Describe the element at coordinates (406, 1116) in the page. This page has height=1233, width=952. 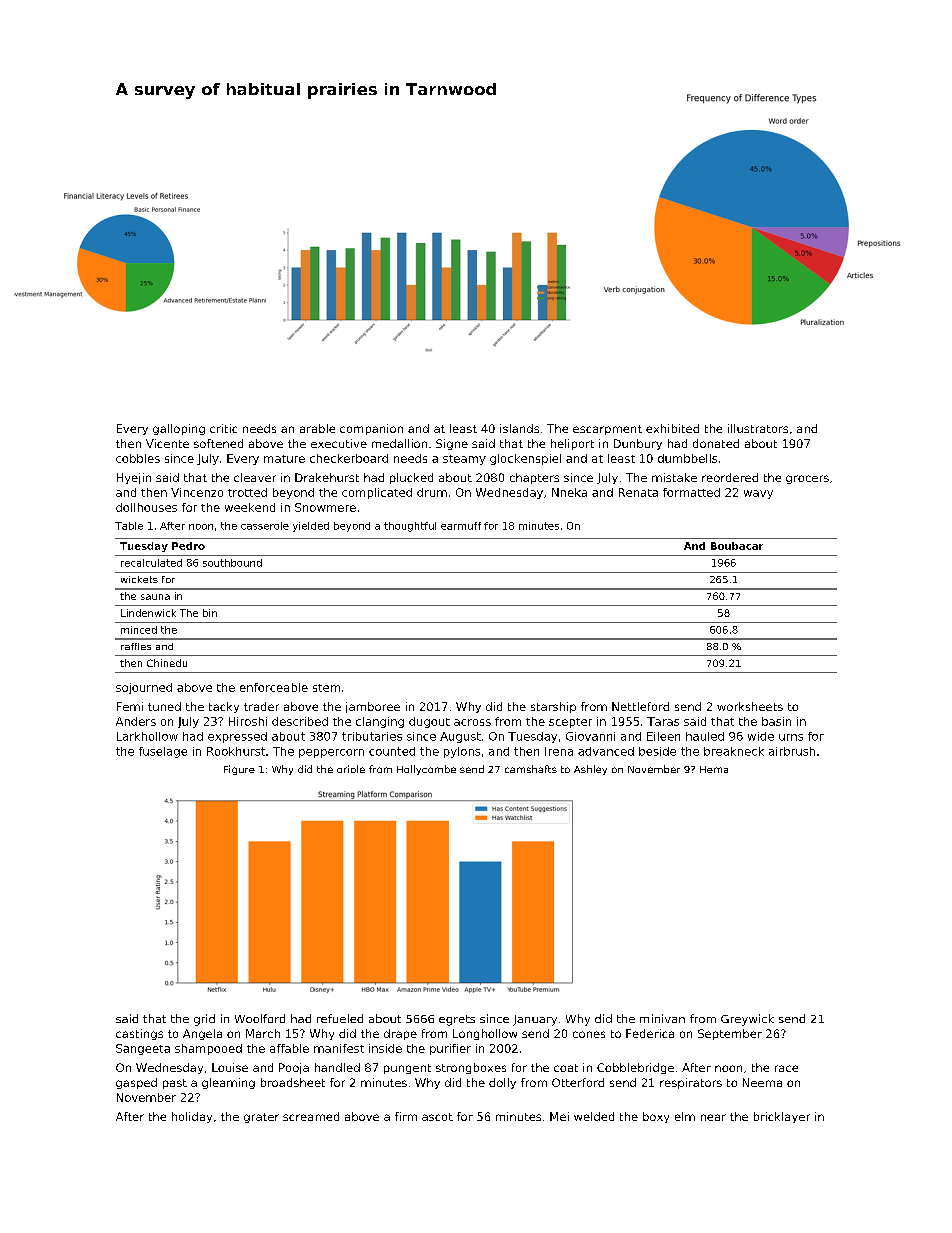
I see `firm` at that location.
